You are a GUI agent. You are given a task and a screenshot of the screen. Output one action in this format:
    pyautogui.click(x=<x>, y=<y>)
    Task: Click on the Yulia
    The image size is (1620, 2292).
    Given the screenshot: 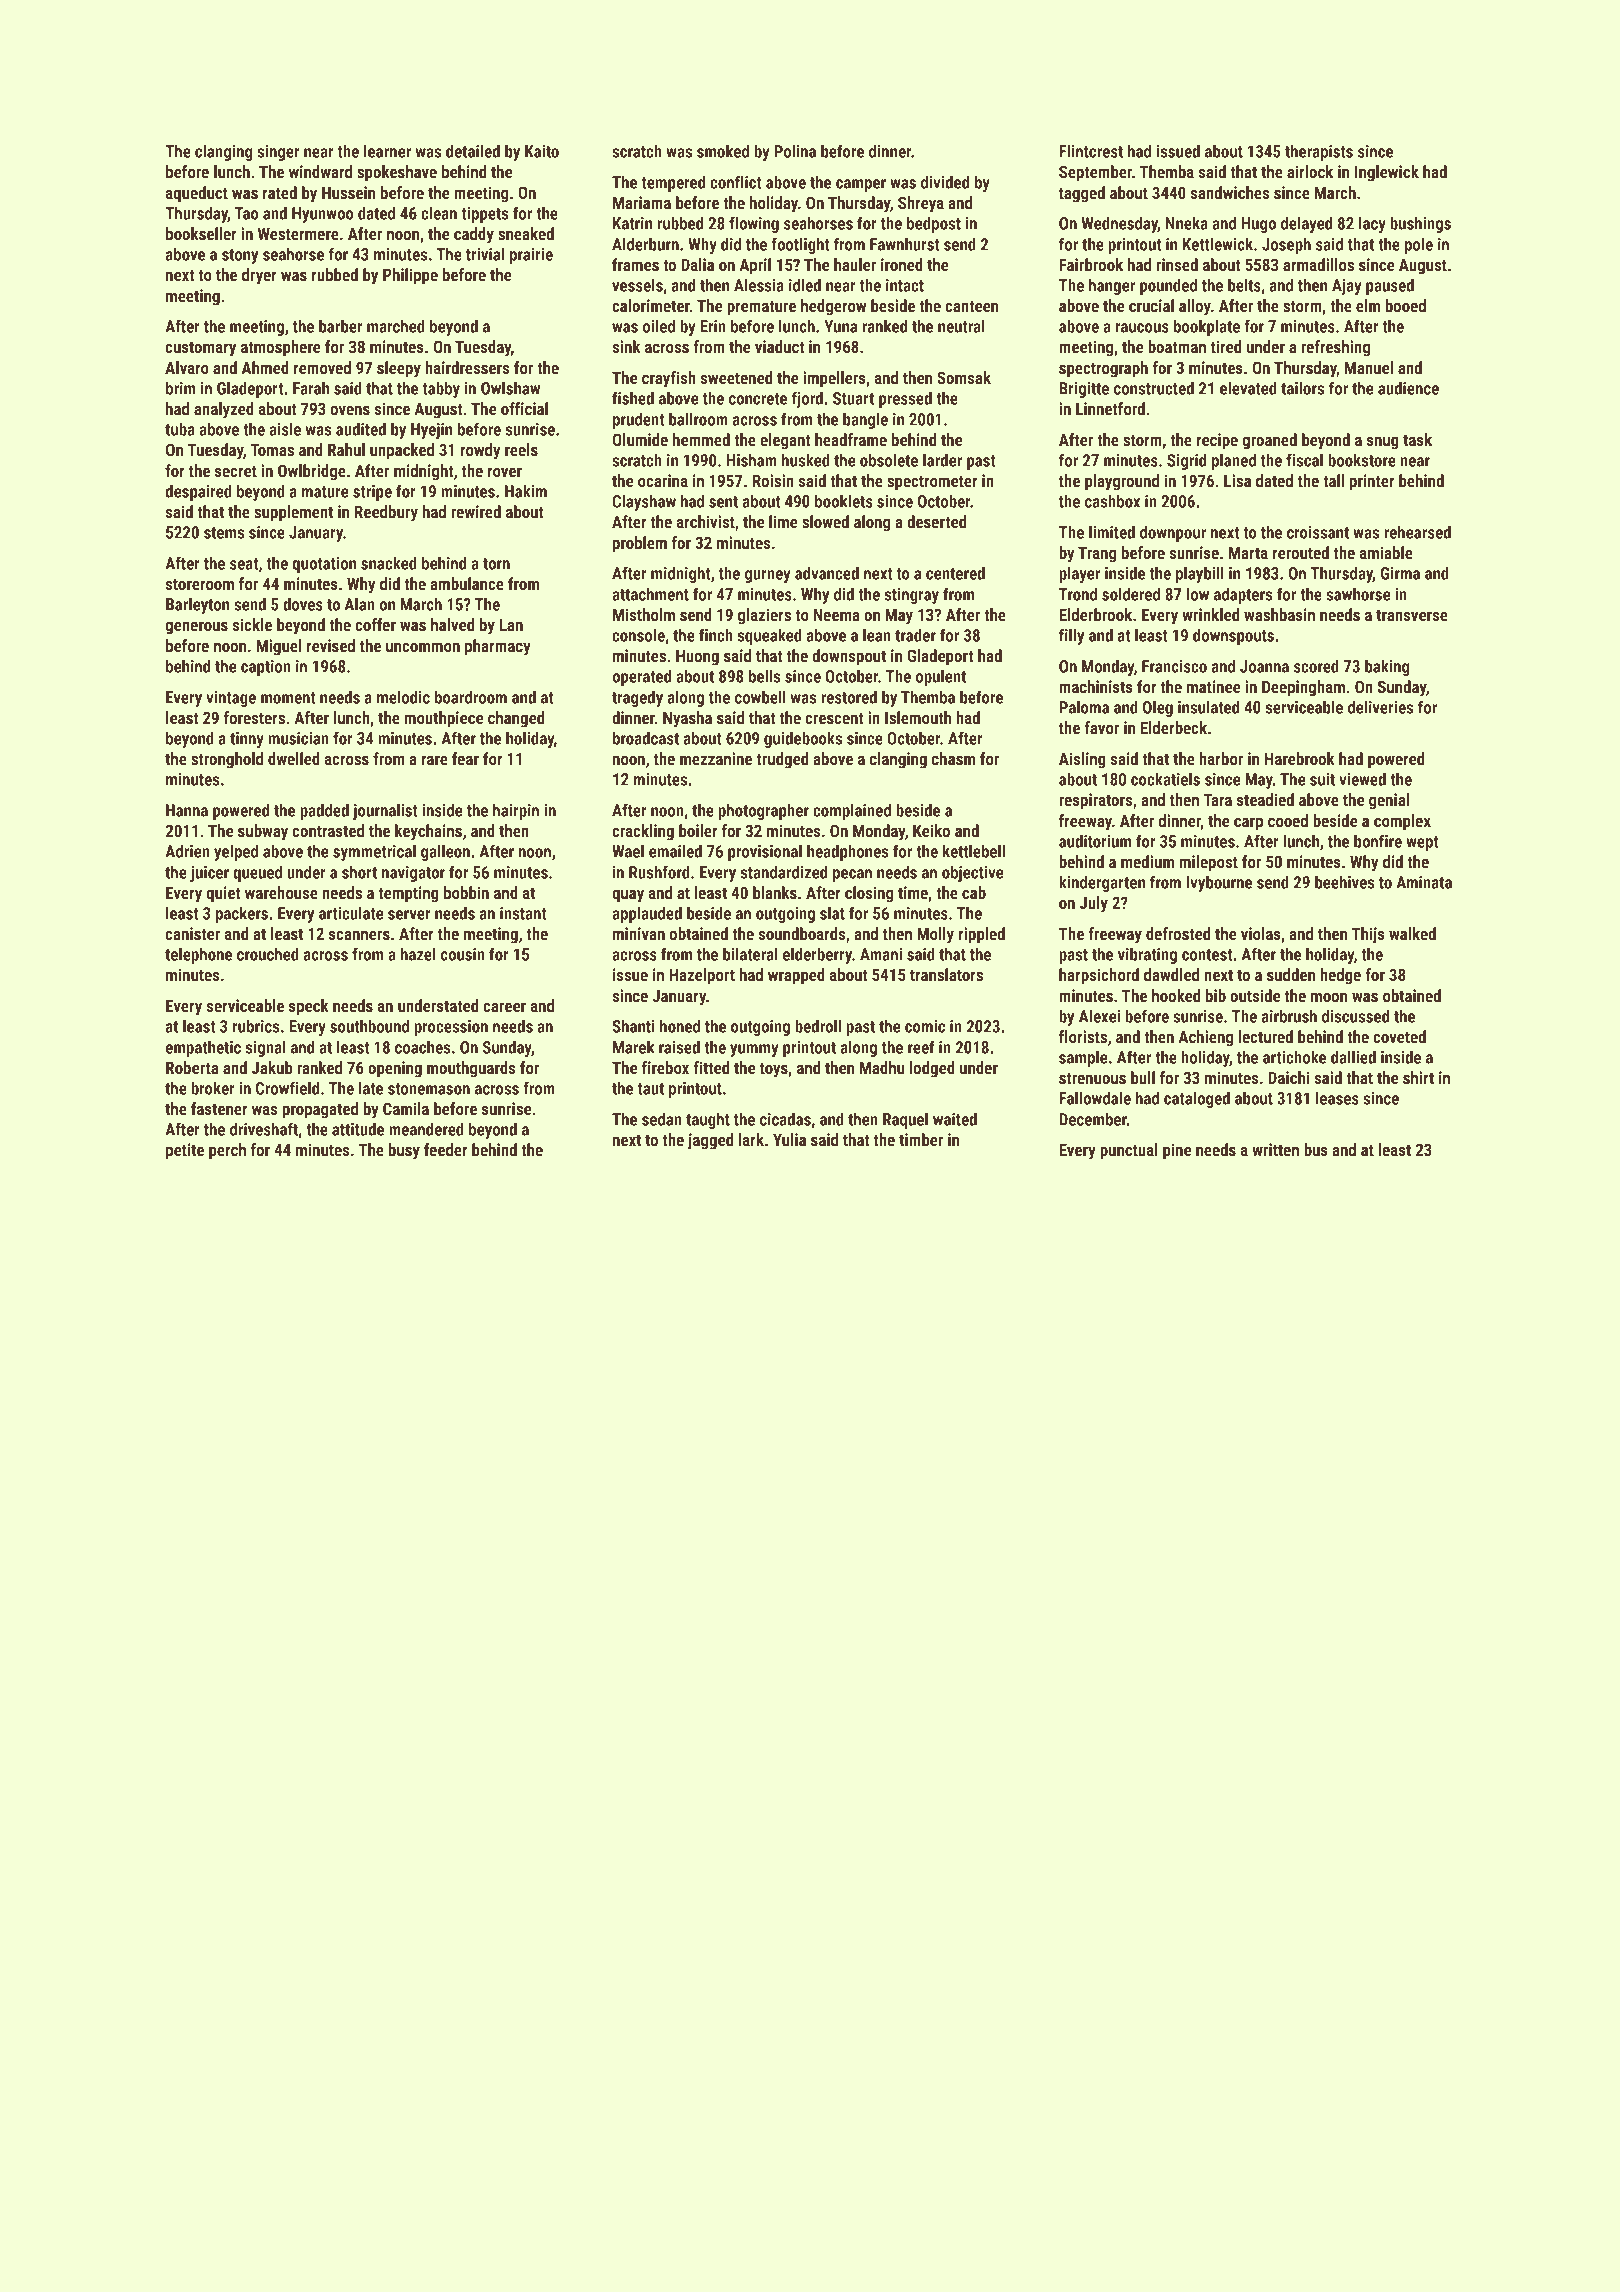 What is the action you would take?
    pyautogui.click(x=789, y=1139)
